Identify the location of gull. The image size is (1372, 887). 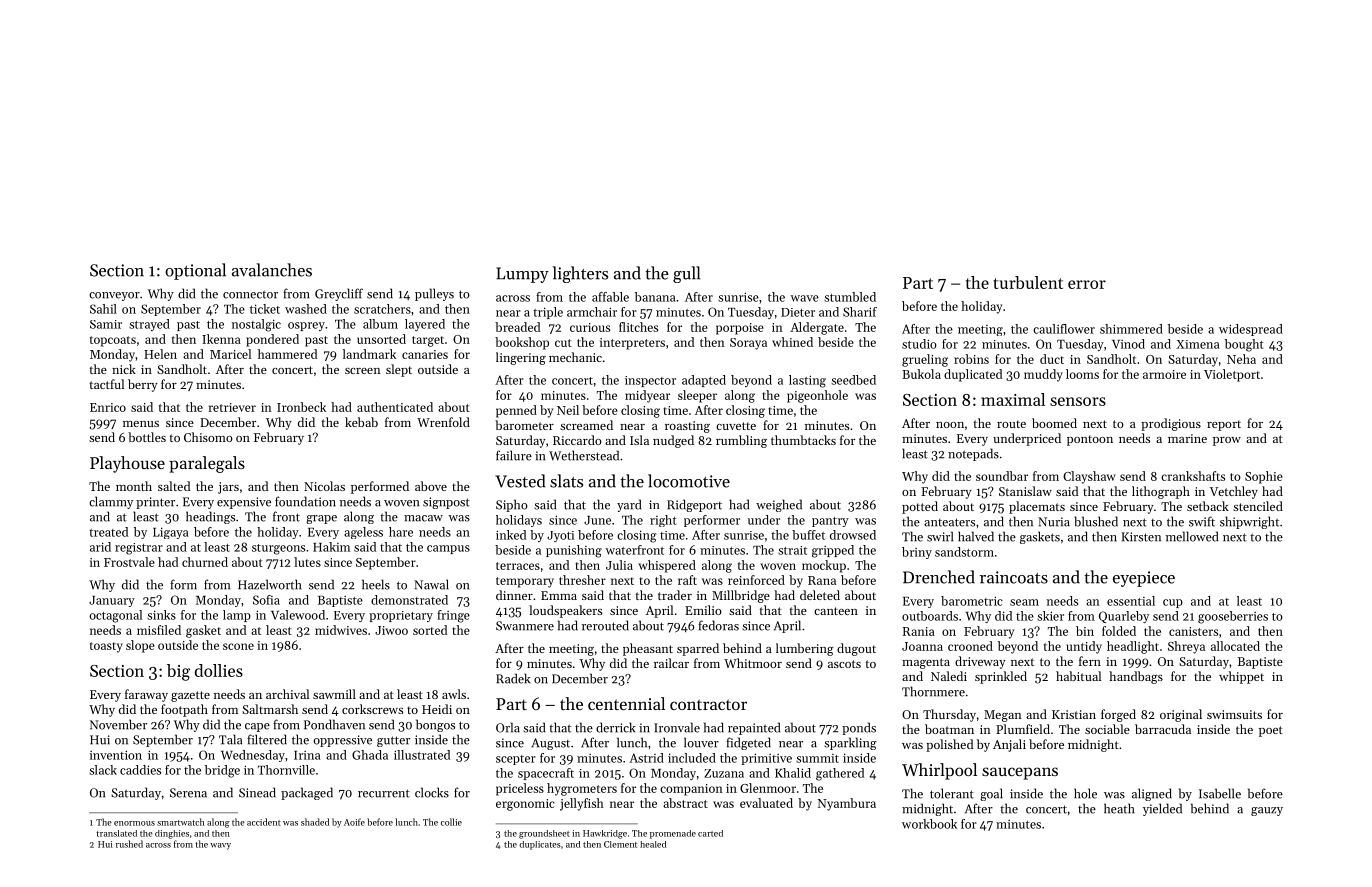
(686, 274).
